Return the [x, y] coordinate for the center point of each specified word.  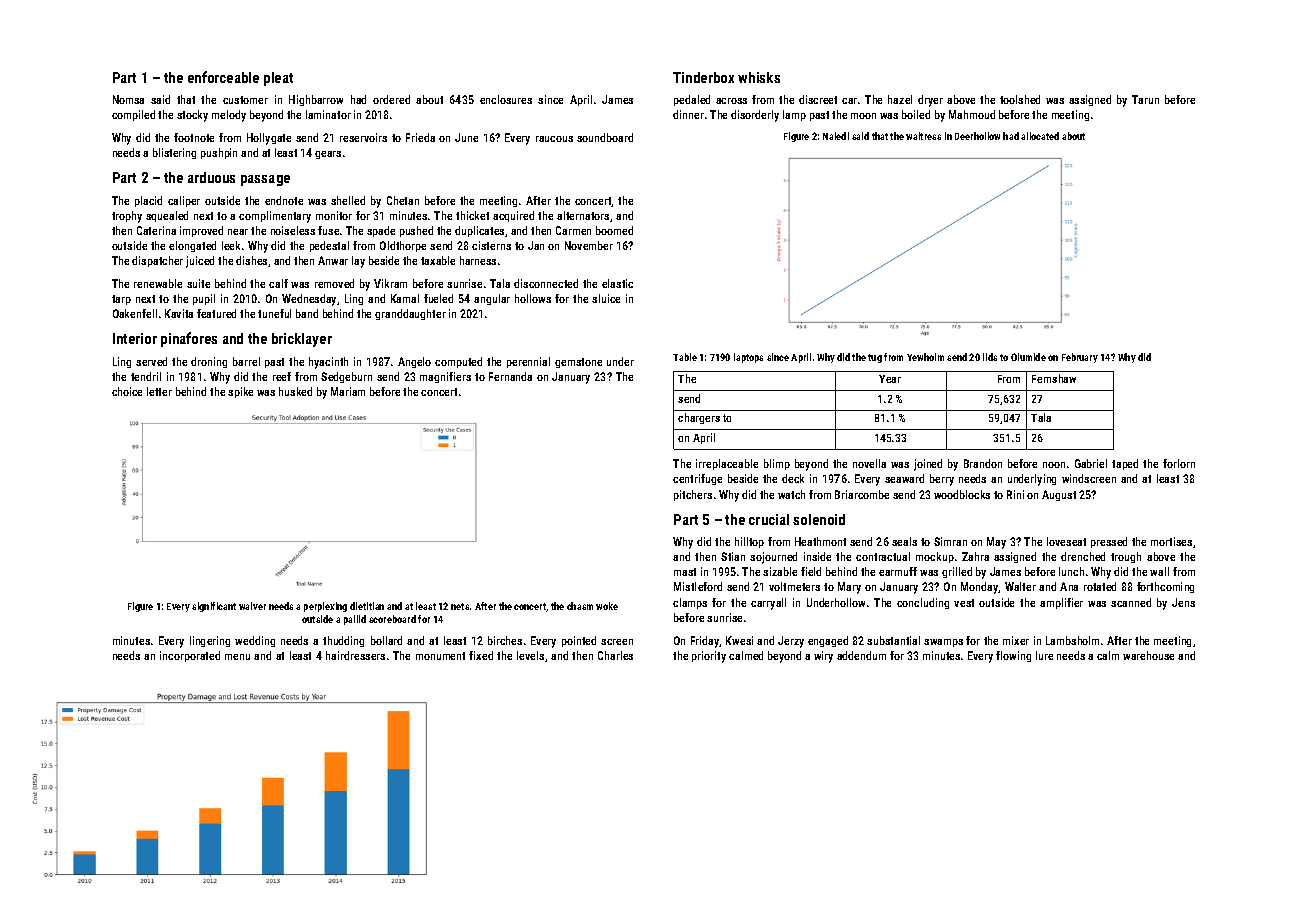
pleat [278, 79]
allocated [1040, 136]
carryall [768, 604]
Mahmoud [972, 114]
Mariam [348, 391]
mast [685, 572]
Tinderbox [703, 77]
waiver [252, 606]
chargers [699, 418]
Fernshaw [1054, 378]
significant [214, 607]
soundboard [605, 137]
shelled [348, 200]
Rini [1015, 494]
